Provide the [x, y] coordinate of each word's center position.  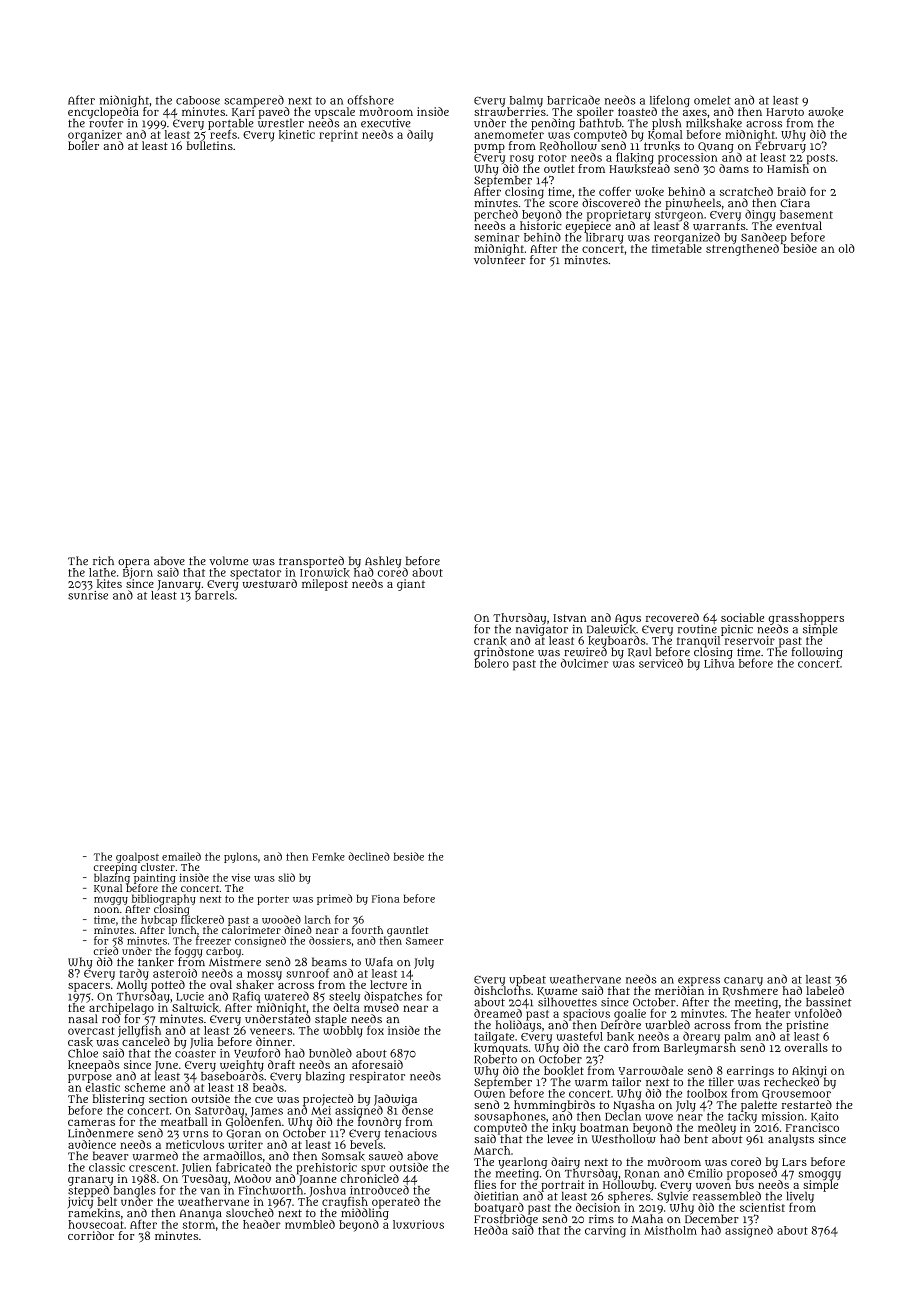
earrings [750, 1072]
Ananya [201, 1214]
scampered [254, 101]
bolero [491, 663]
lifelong [670, 101]
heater [773, 1013]
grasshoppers [806, 619]
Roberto [496, 1060]
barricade [573, 100]
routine [697, 629]
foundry [379, 1123]
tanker [156, 962]
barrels [214, 595]
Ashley [383, 562]
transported [311, 562]
